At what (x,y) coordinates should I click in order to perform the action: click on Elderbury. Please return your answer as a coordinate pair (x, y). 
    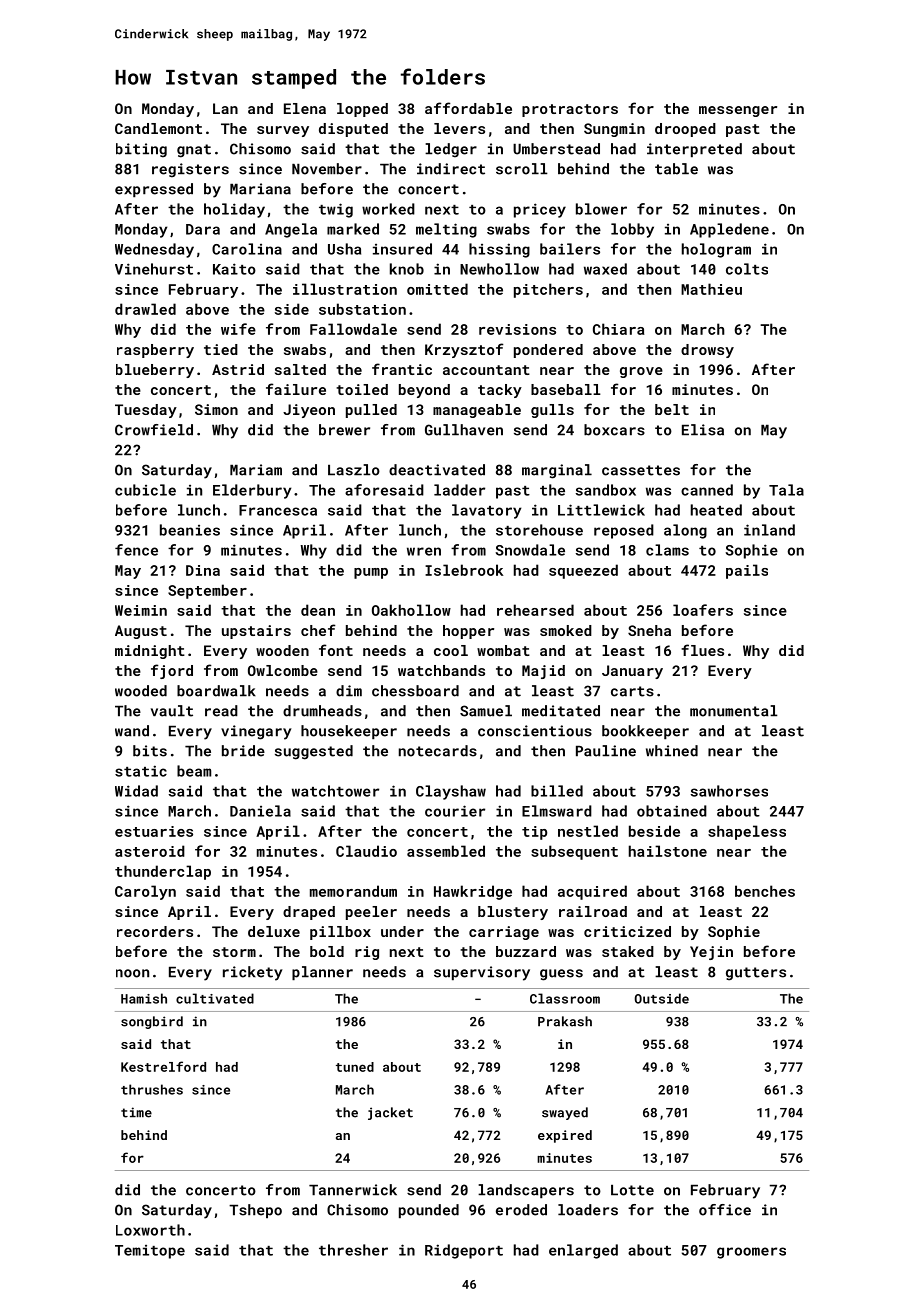
    Looking at the image, I should click on (252, 491).
